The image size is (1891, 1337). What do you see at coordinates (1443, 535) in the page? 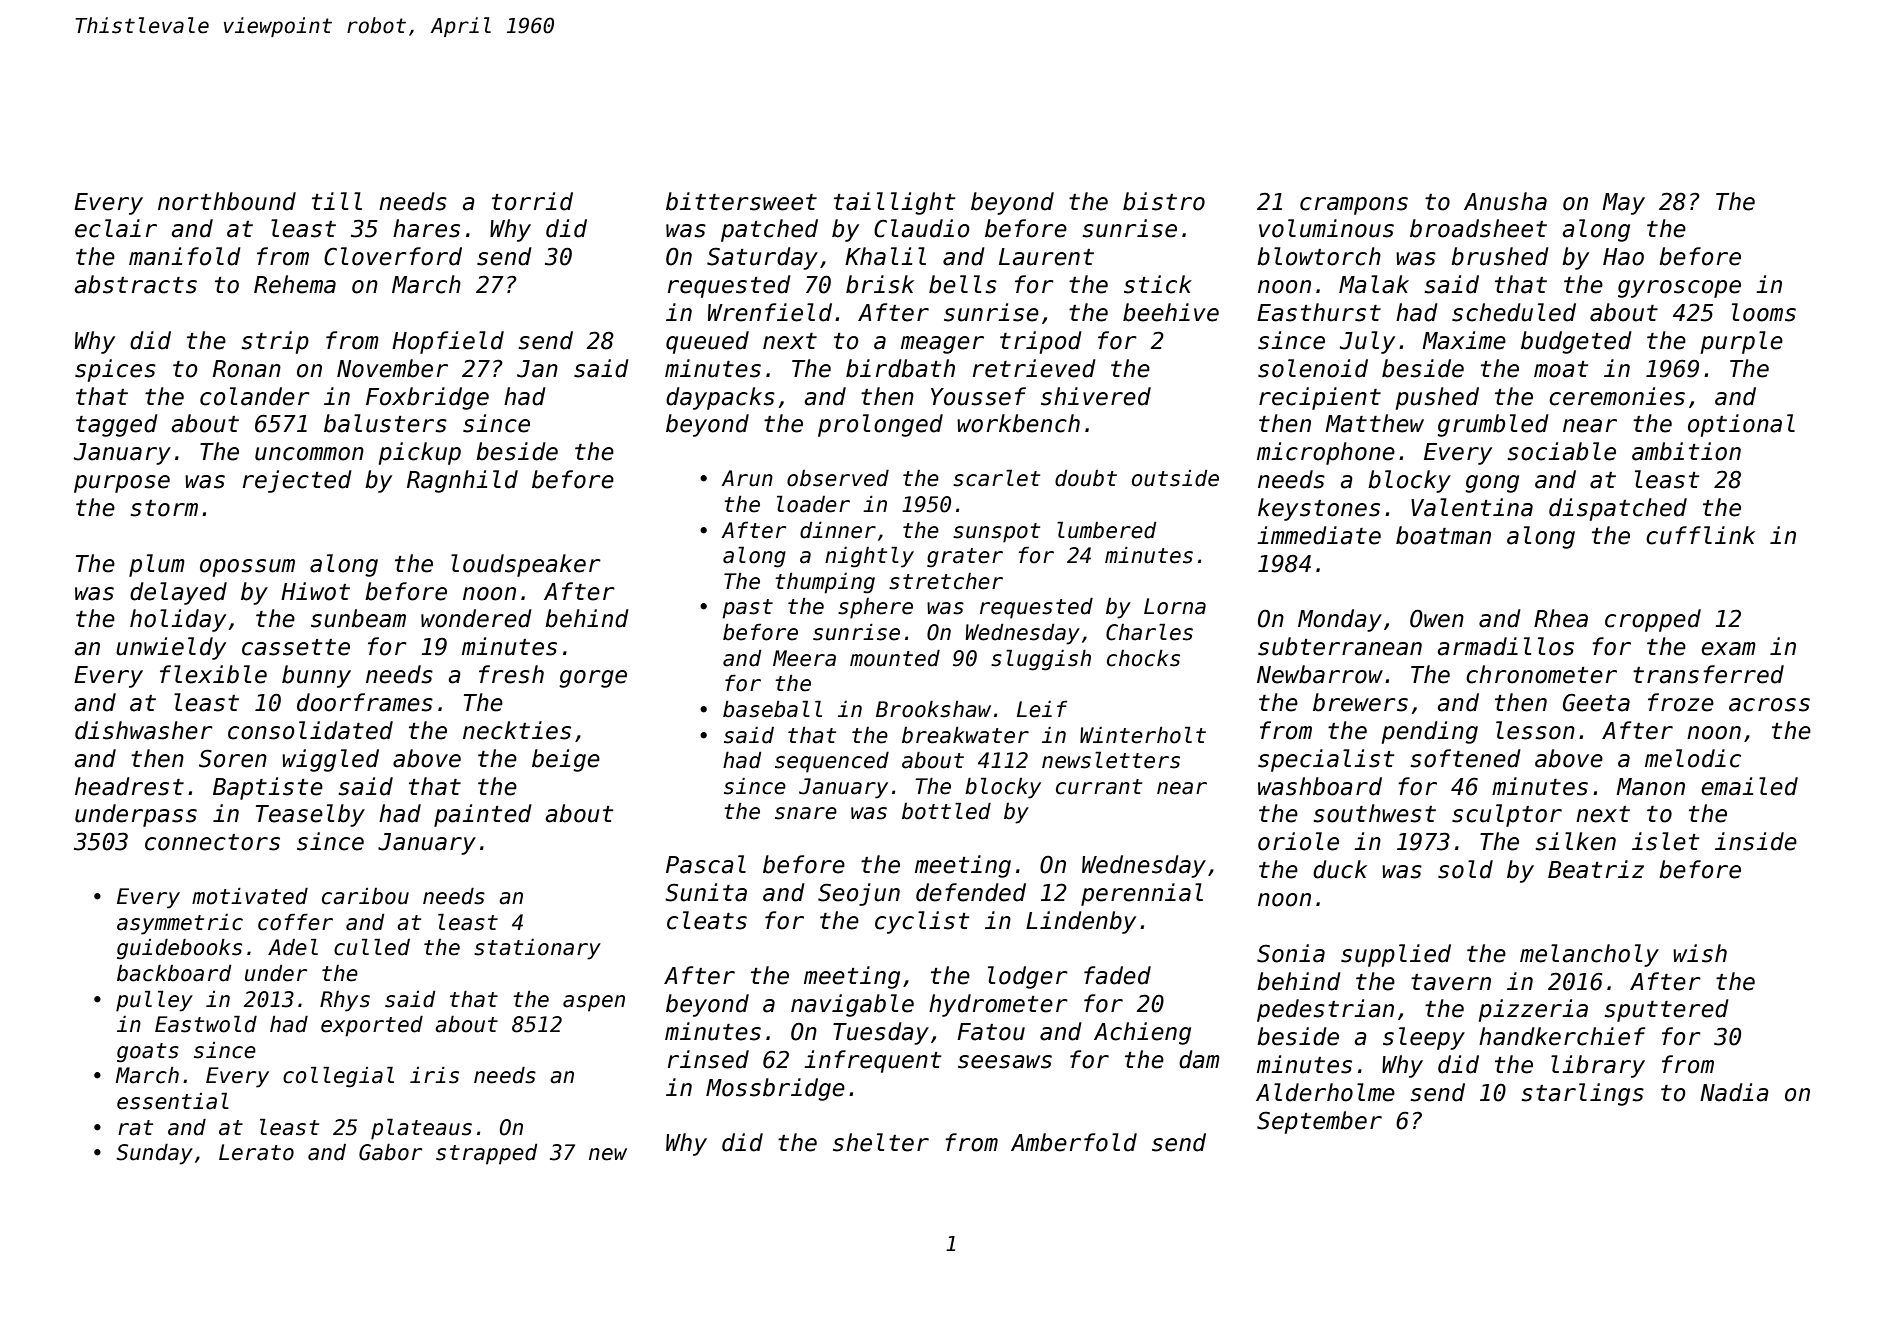
I see `boatman` at bounding box center [1443, 535].
